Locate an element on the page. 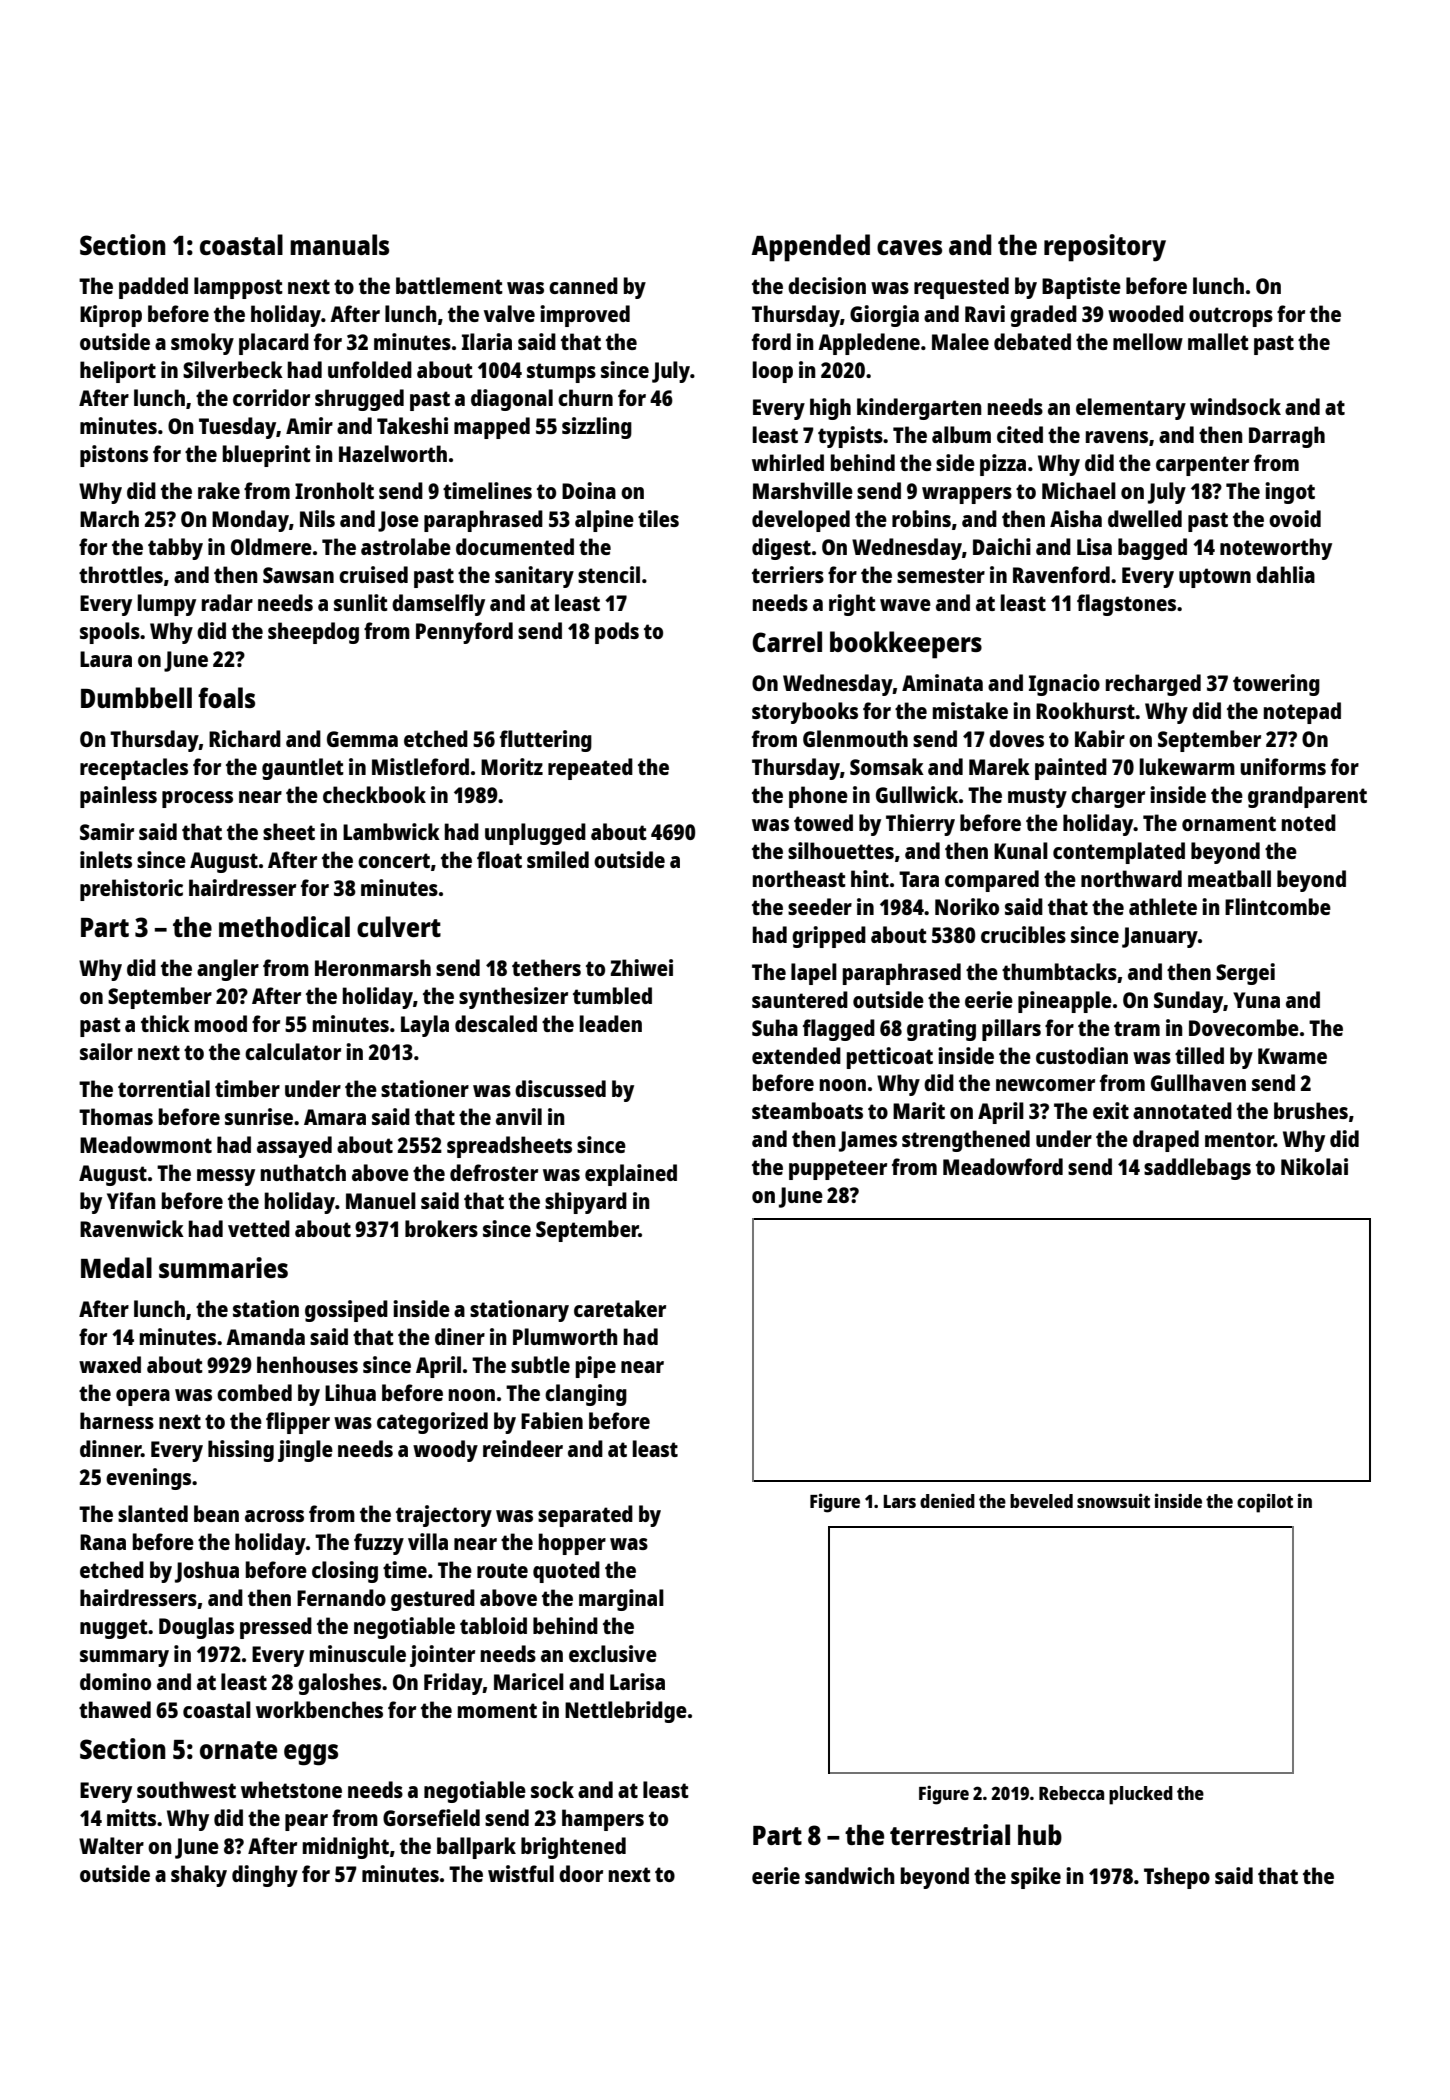 Image resolution: width=1450 pixels, height=2100 pixels. thumbtacks is located at coordinates (1059, 971).
